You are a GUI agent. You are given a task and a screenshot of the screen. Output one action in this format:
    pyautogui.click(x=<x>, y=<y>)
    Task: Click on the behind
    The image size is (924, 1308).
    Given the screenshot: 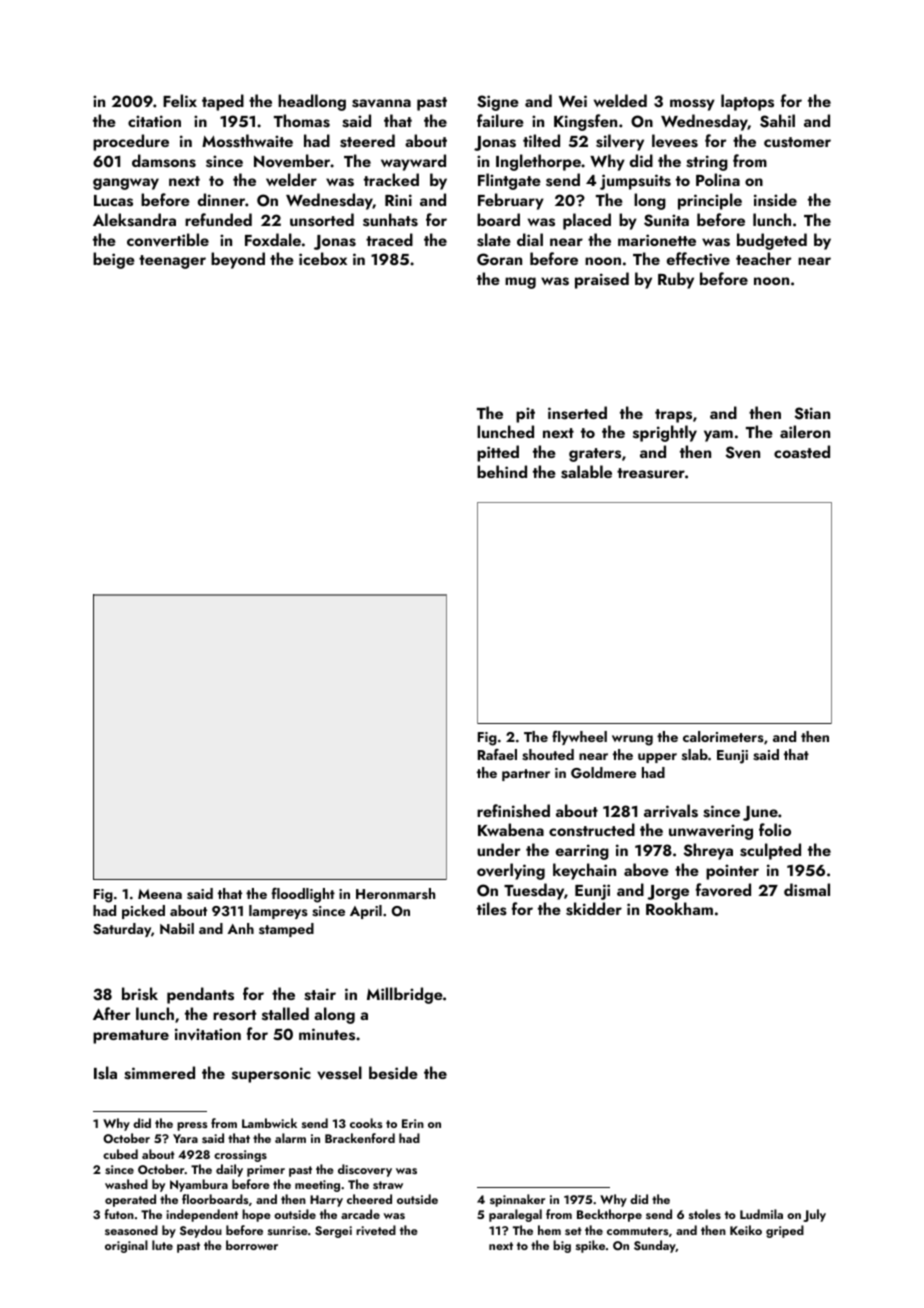 What is the action you would take?
    pyautogui.click(x=502, y=471)
